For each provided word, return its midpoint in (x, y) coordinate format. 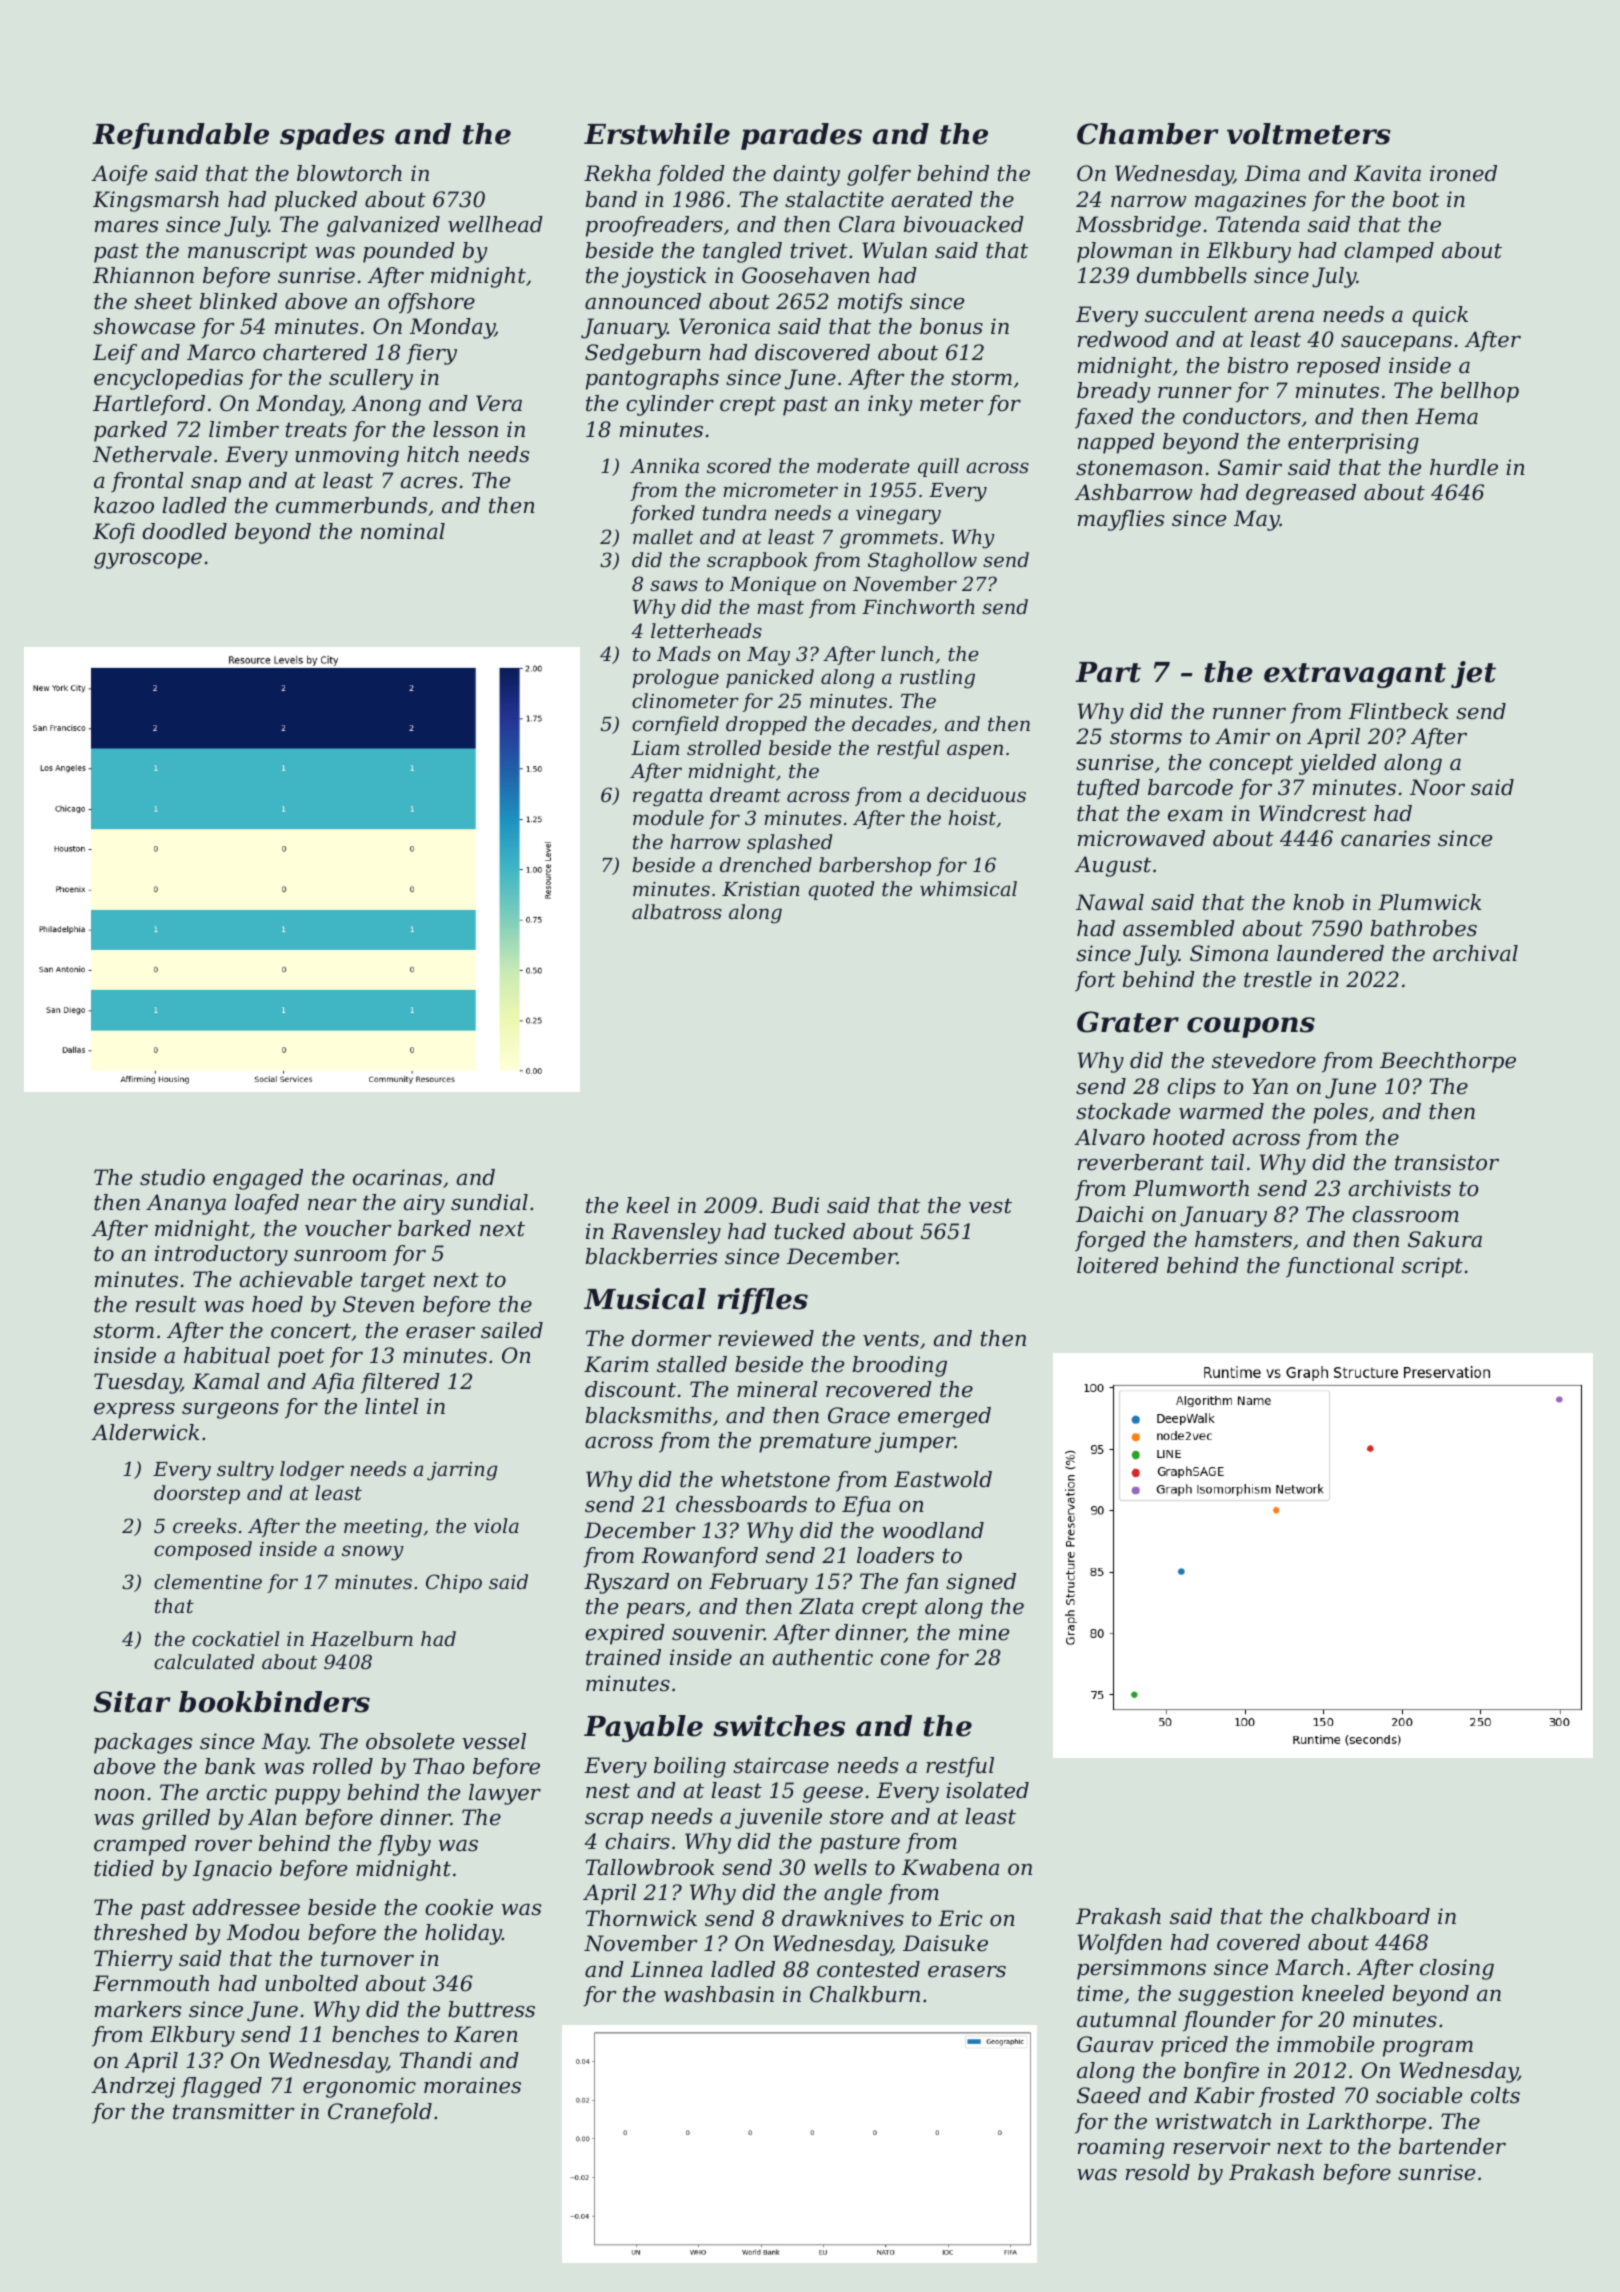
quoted (841, 890)
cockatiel (235, 1638)
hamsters (1243, 1239)
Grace (859, 1415)
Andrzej (133, 2087)
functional (1340, 1267)
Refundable (180, 136)
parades (801, 136)
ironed (1463, 173)
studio (172, 1177)
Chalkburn (865, 1994)
